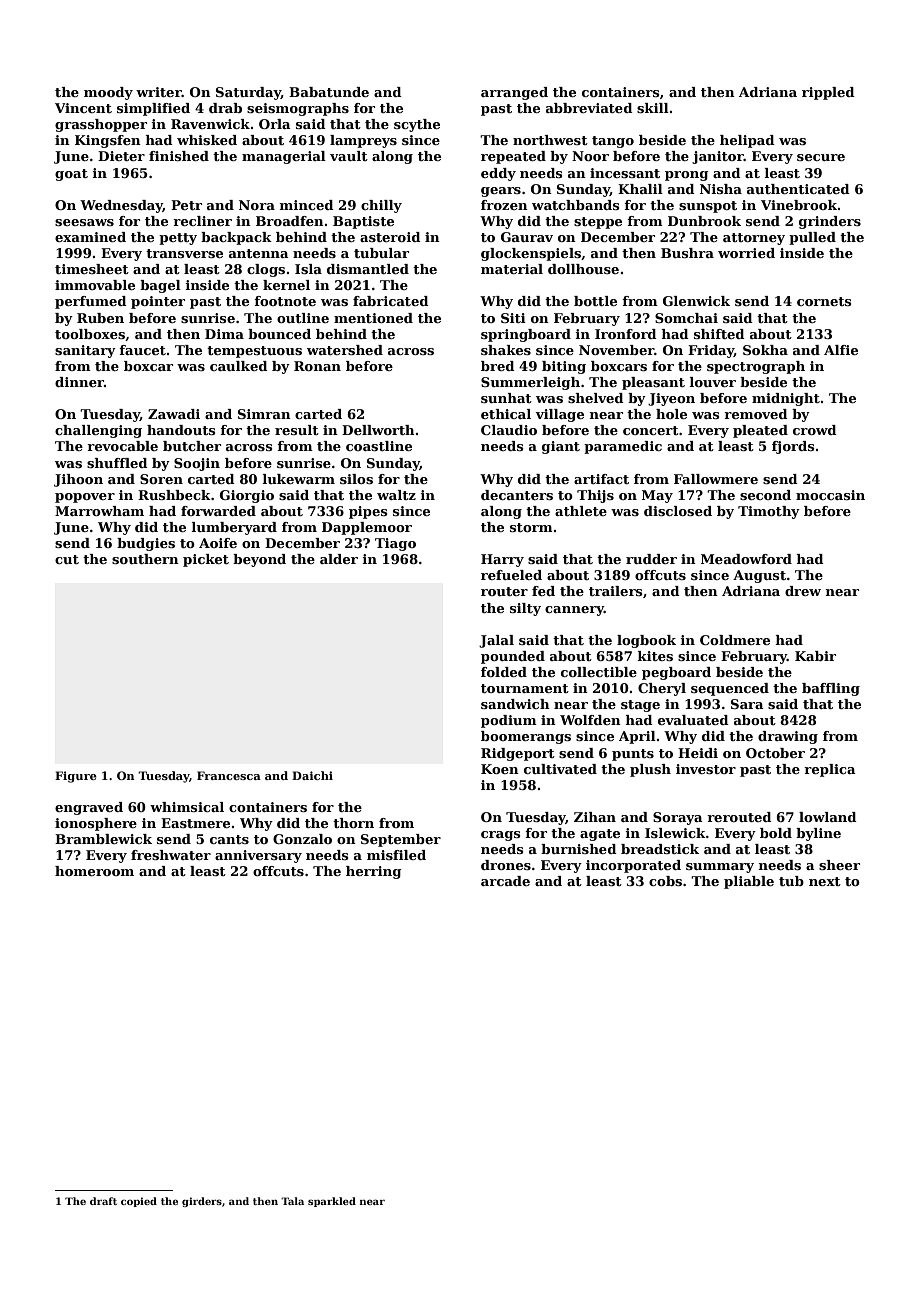 This image has width=924, height=1308. What do you see at coordinates (332, 1202) in the image?
I see `sparkled` at bounding box center [332, 1202].
